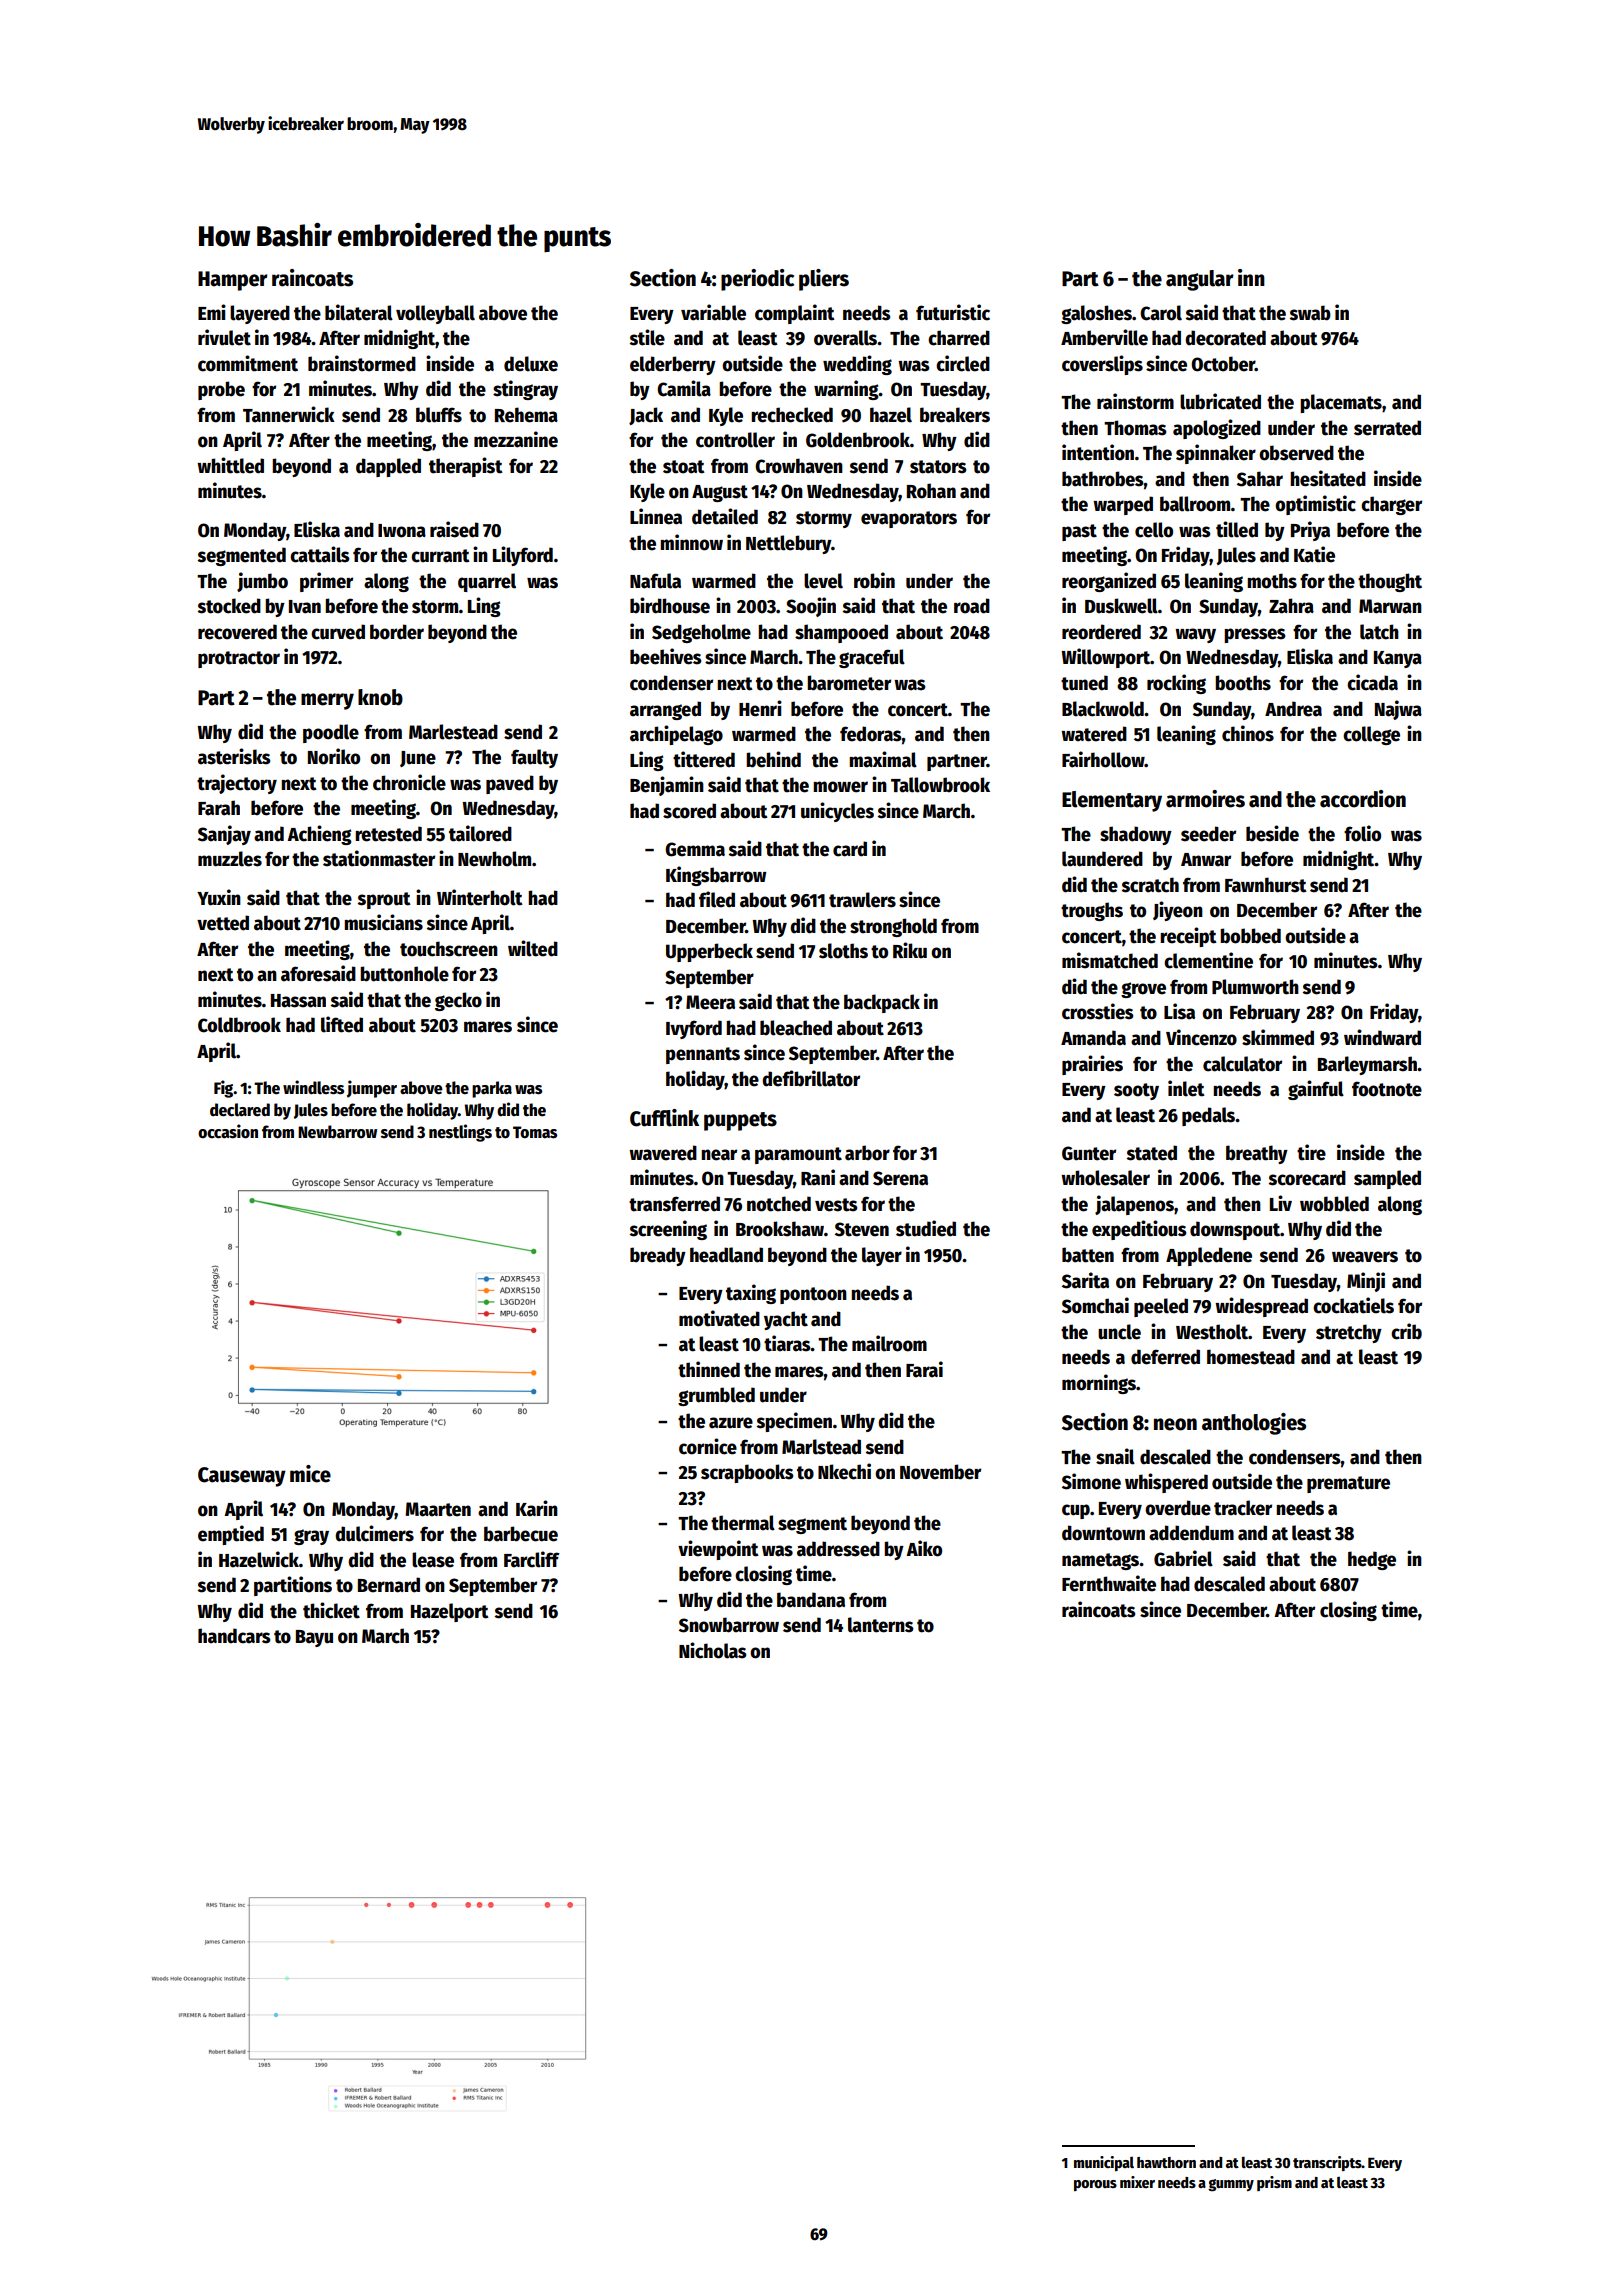 Image resolution: width=1620 pixels, height=2292 pixels. I want to click on mice, so click(310, 1474).
